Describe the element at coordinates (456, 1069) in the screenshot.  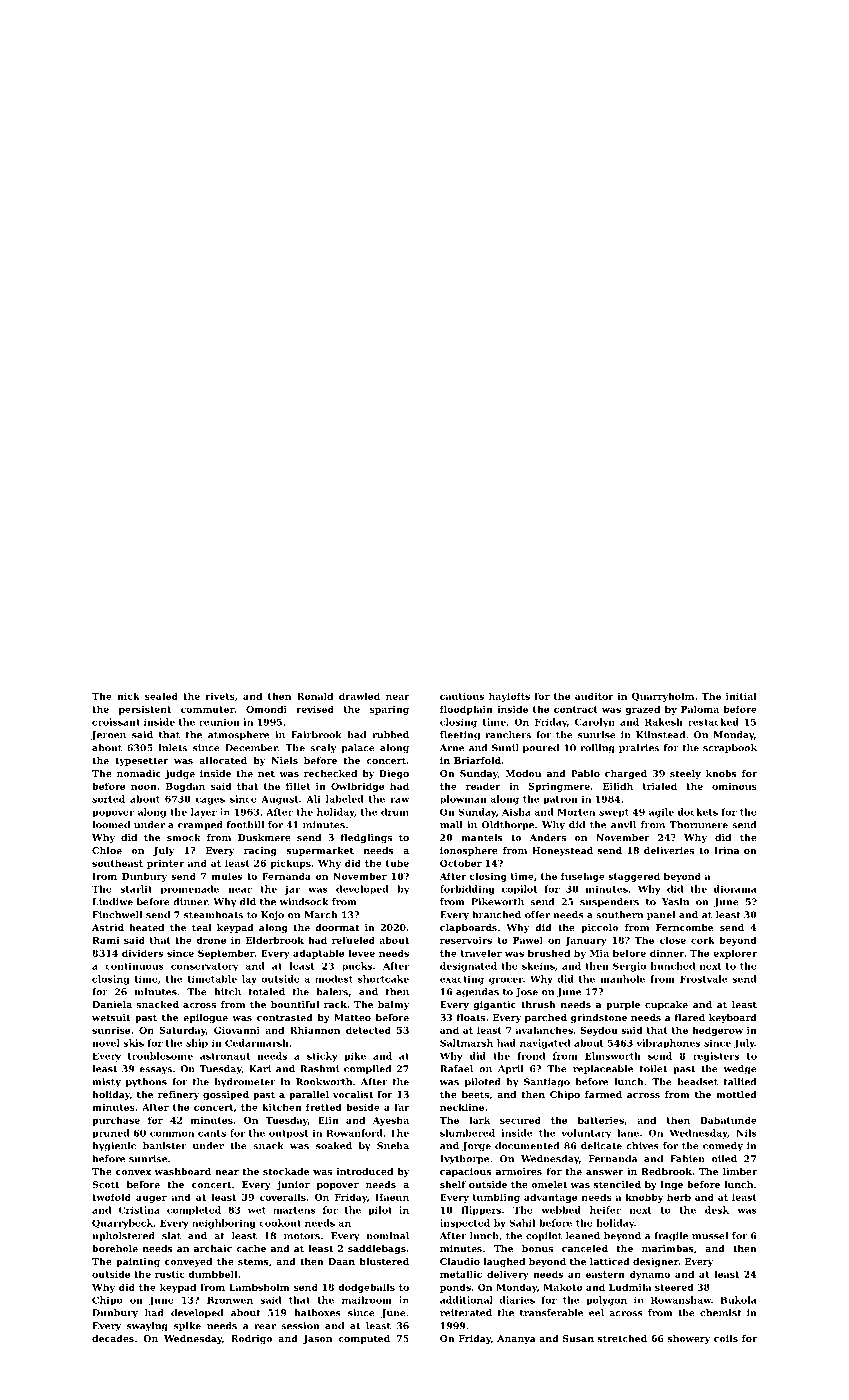
I see `Rafael` at that location.
